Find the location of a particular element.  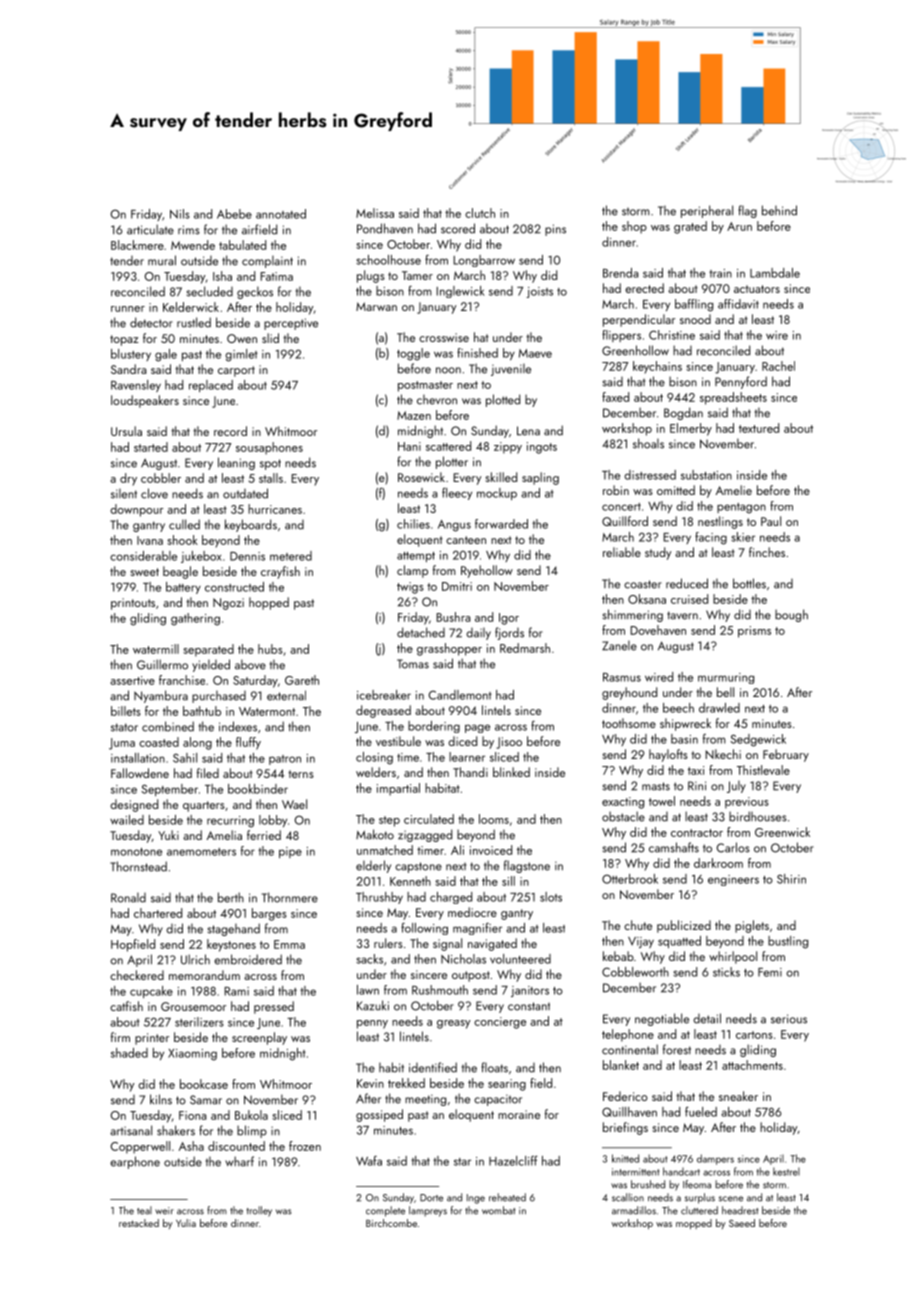

spreadsheets is located at coordinates (733, 398).
